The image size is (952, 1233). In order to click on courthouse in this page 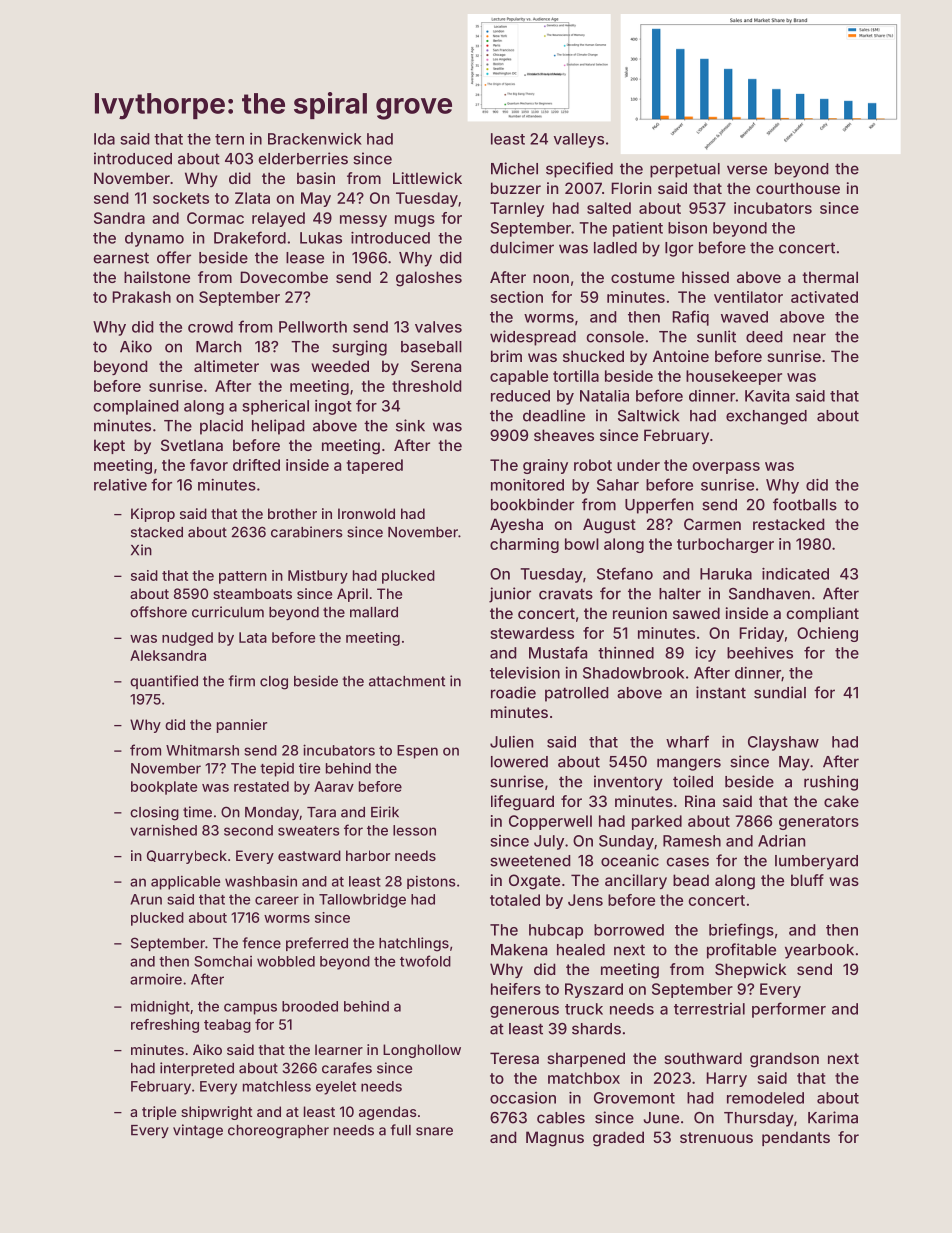, I will do `click(798, 188)`.
